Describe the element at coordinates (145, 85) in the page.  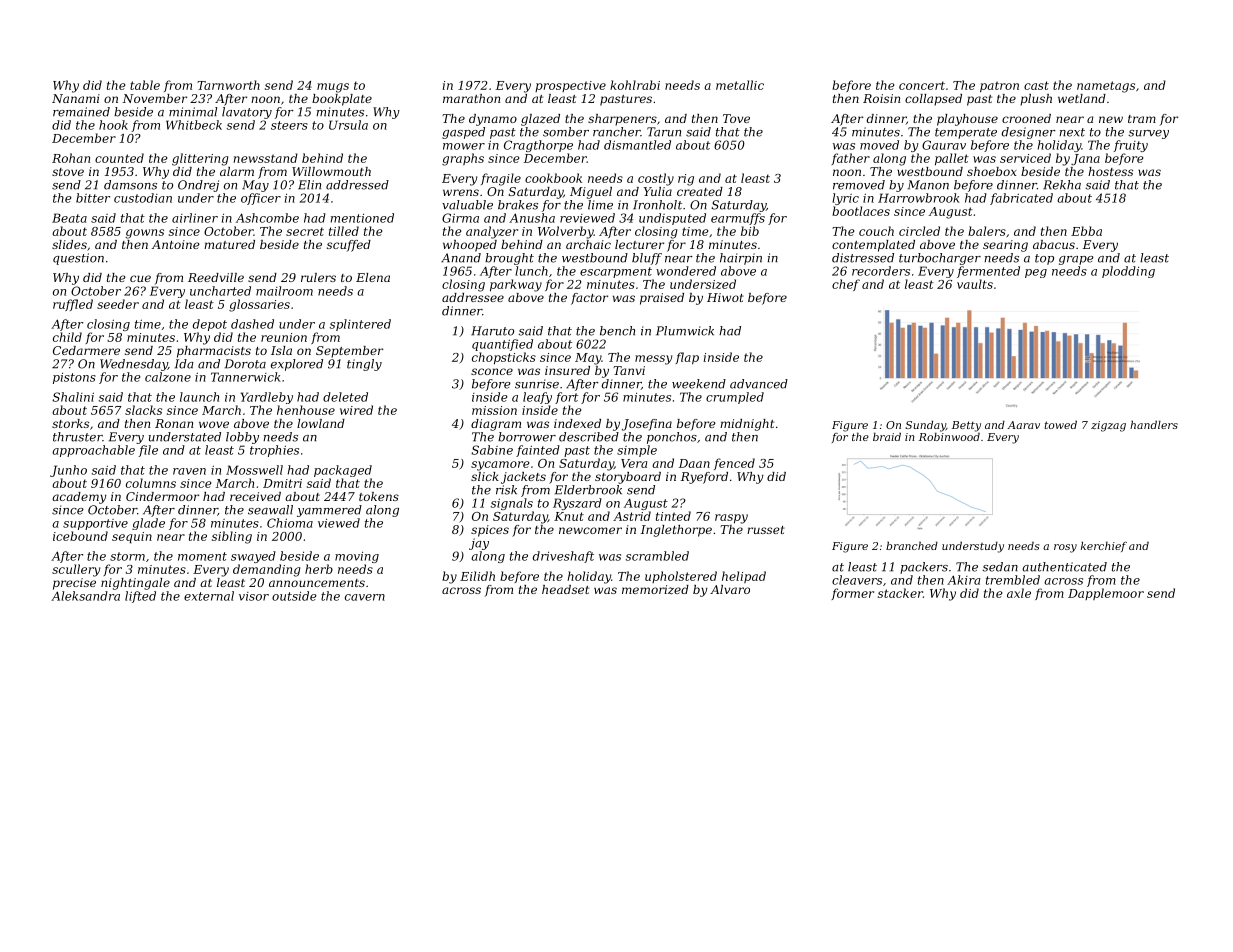
I see `table` at that location.
